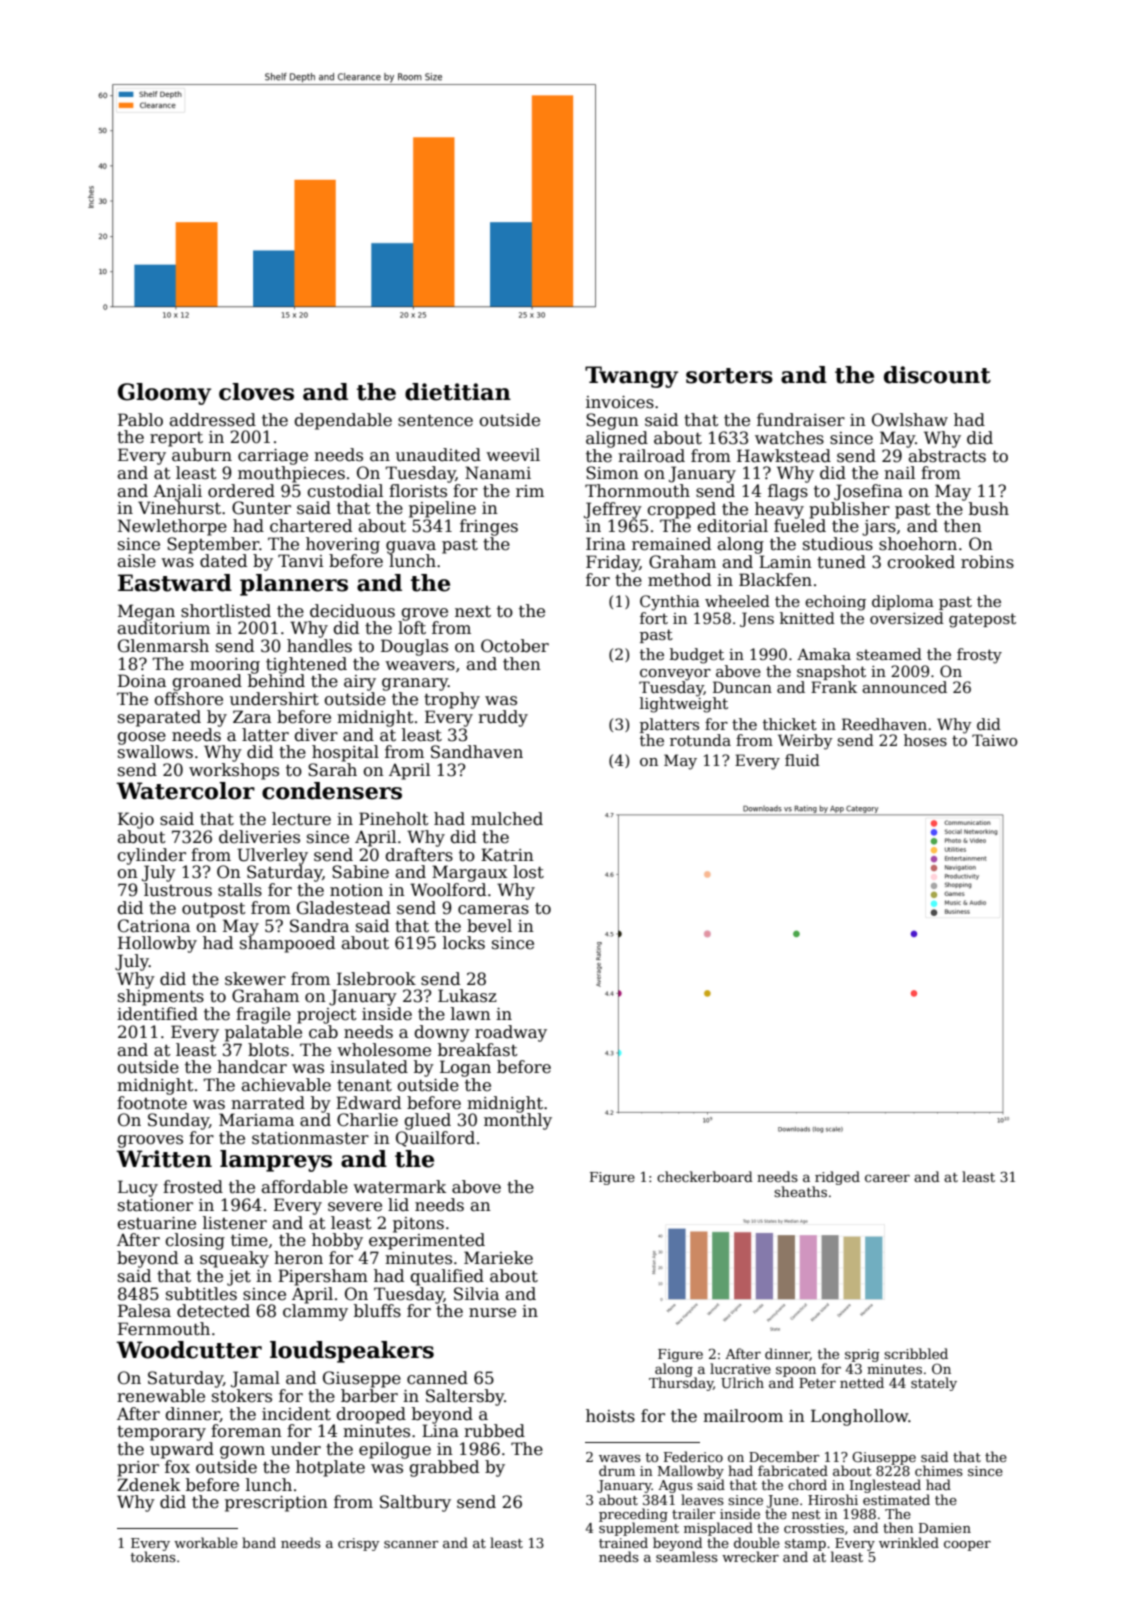  Describe the element at coordinates (705, 1176) in the screenshot. I see `checkerboard` at that location.
